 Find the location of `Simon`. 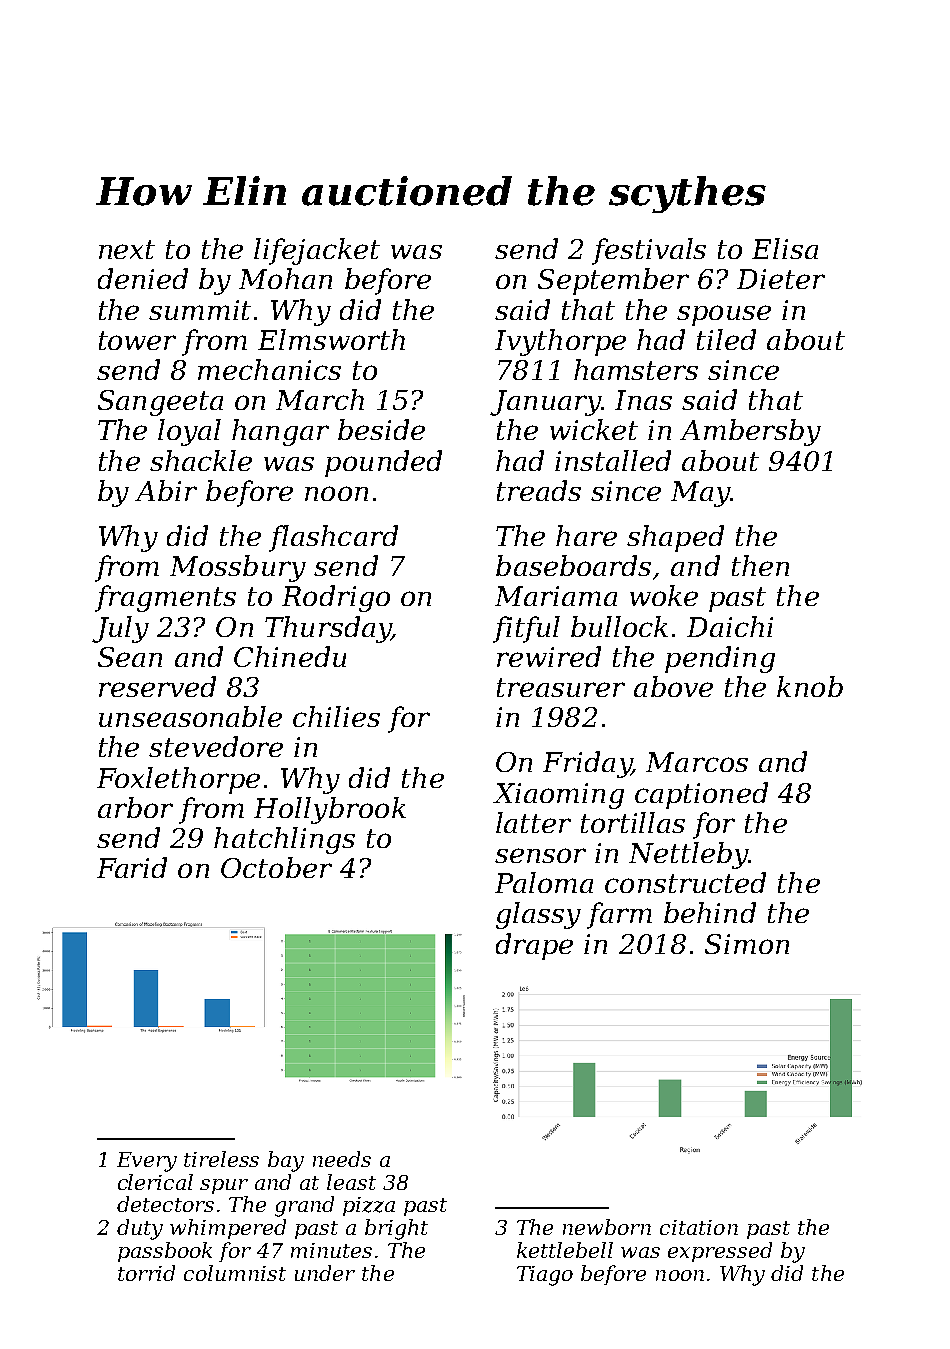

Simon is located at coordinates (747, 944).
